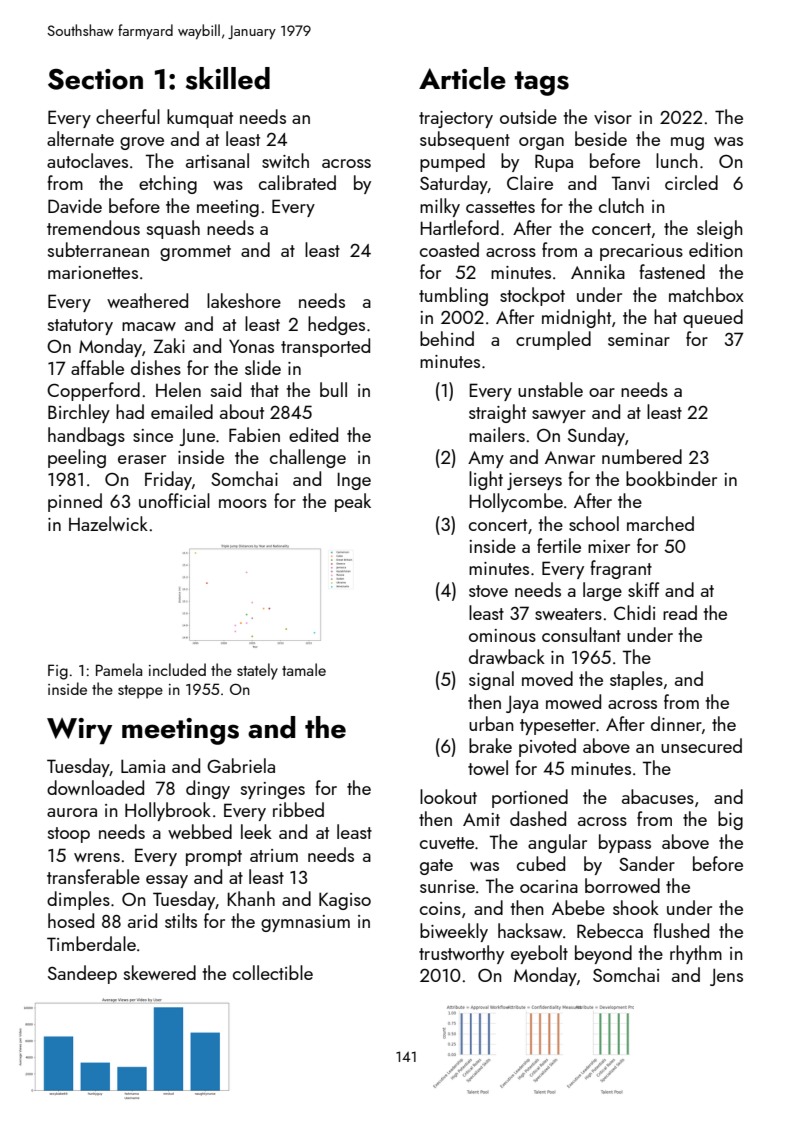  I want to click on weathered, so click(147, 300).
